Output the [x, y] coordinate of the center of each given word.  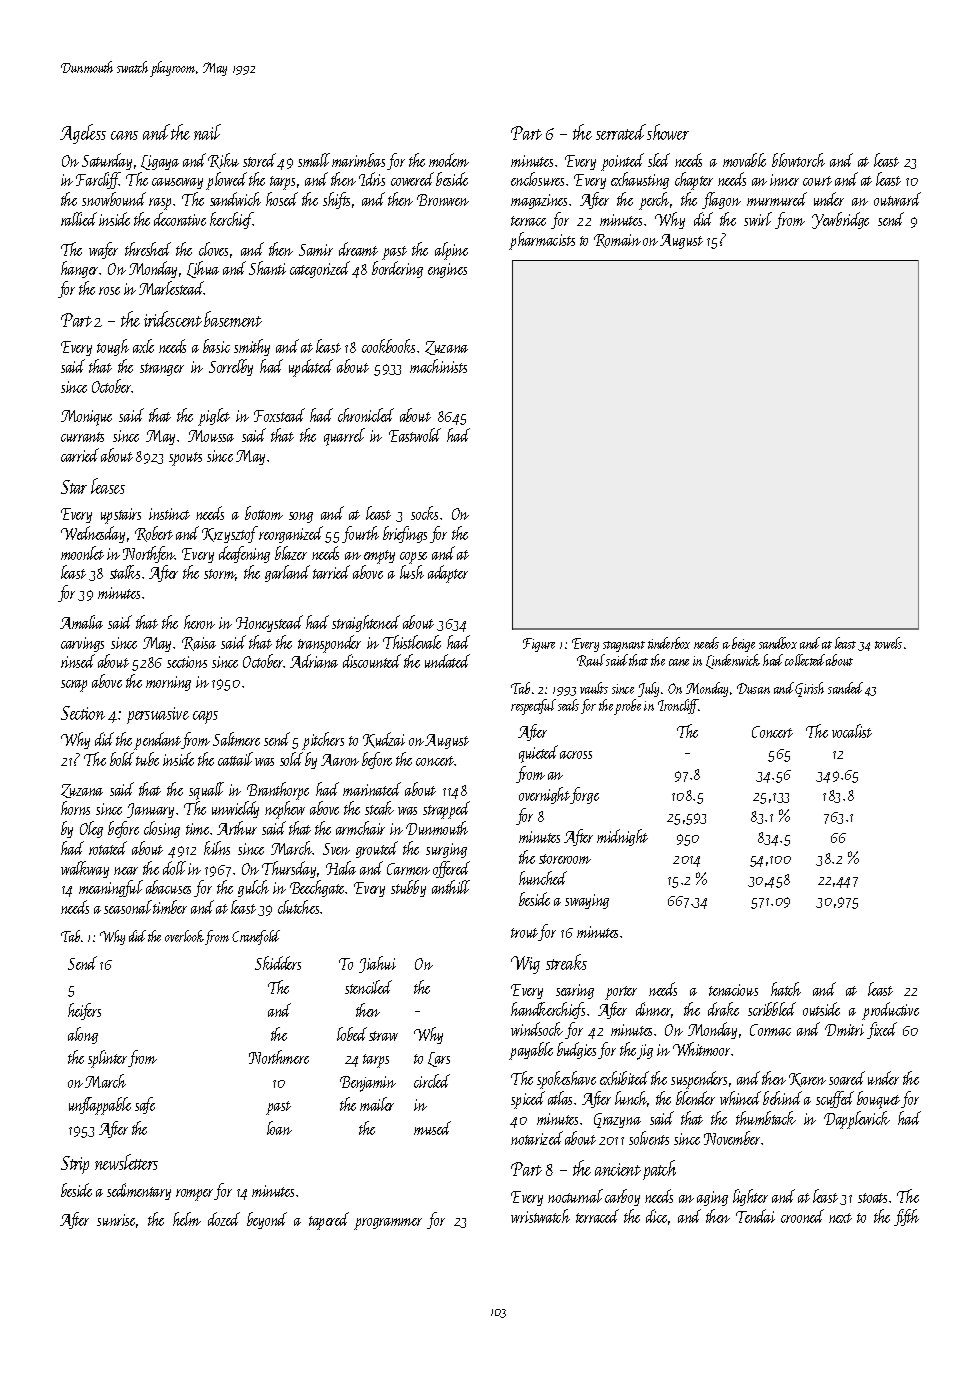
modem [449, 160]
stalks [125, 572]
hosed [282, 199]
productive [890, 1011]
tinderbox [669, 643]
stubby [408, 888]
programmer [388, 1224]
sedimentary [139, 1191]
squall [206, 791]
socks [424, 513]
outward [897, 199]
